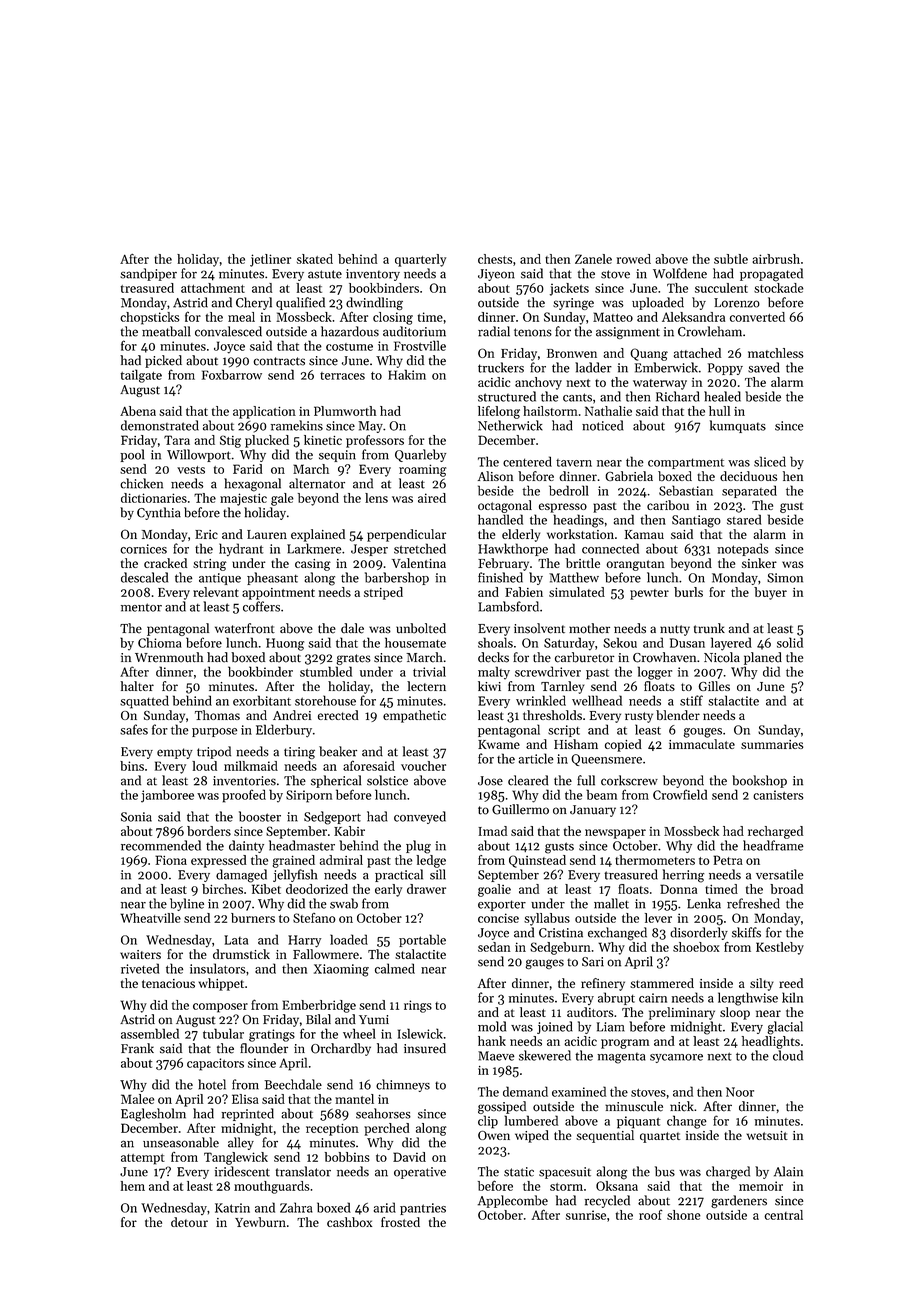 The width and height of the image is (924, 1308). I want to click on sandpiper, so click(148, 274).
